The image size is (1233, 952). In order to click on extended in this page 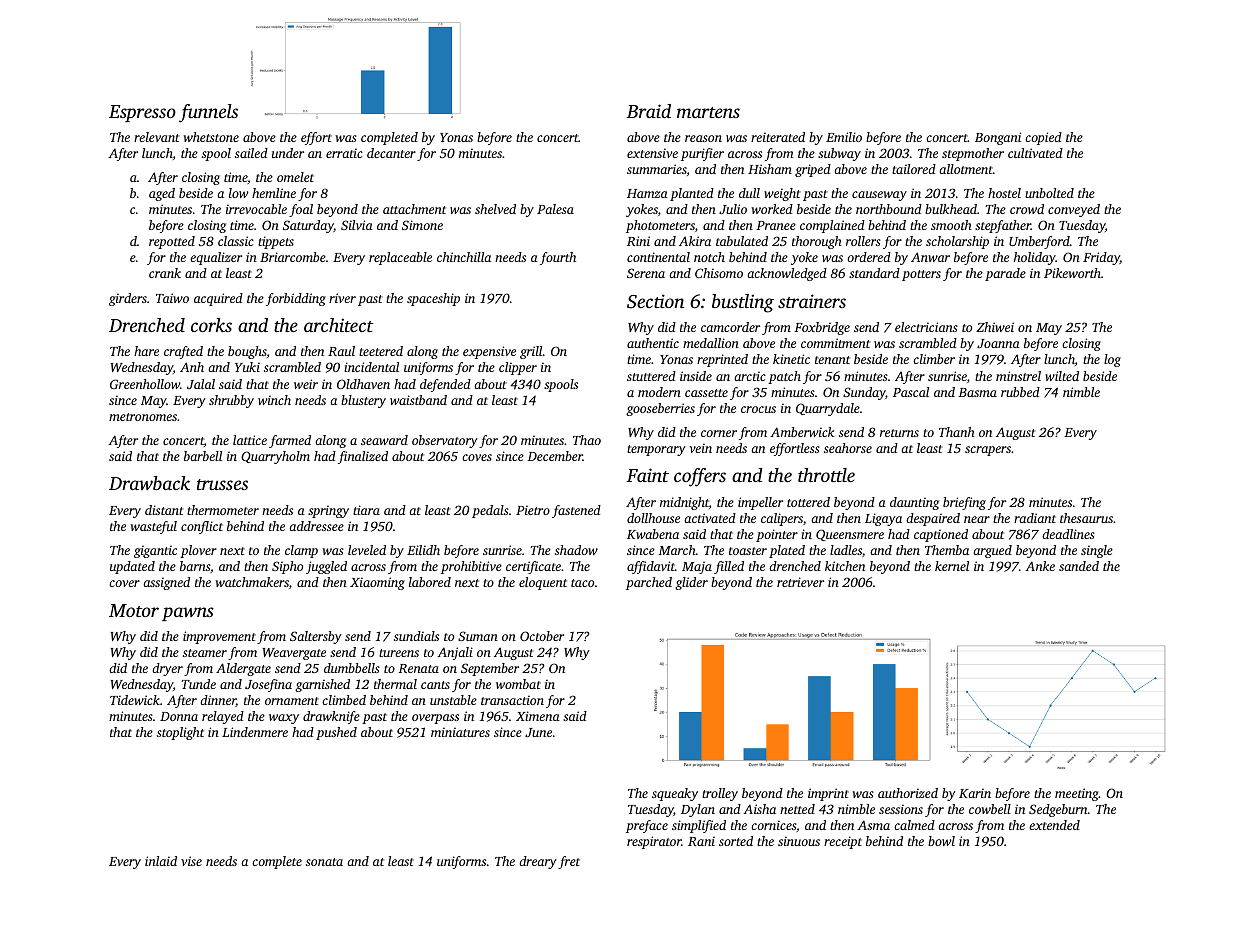, I will do `click(1054, 825)`.
